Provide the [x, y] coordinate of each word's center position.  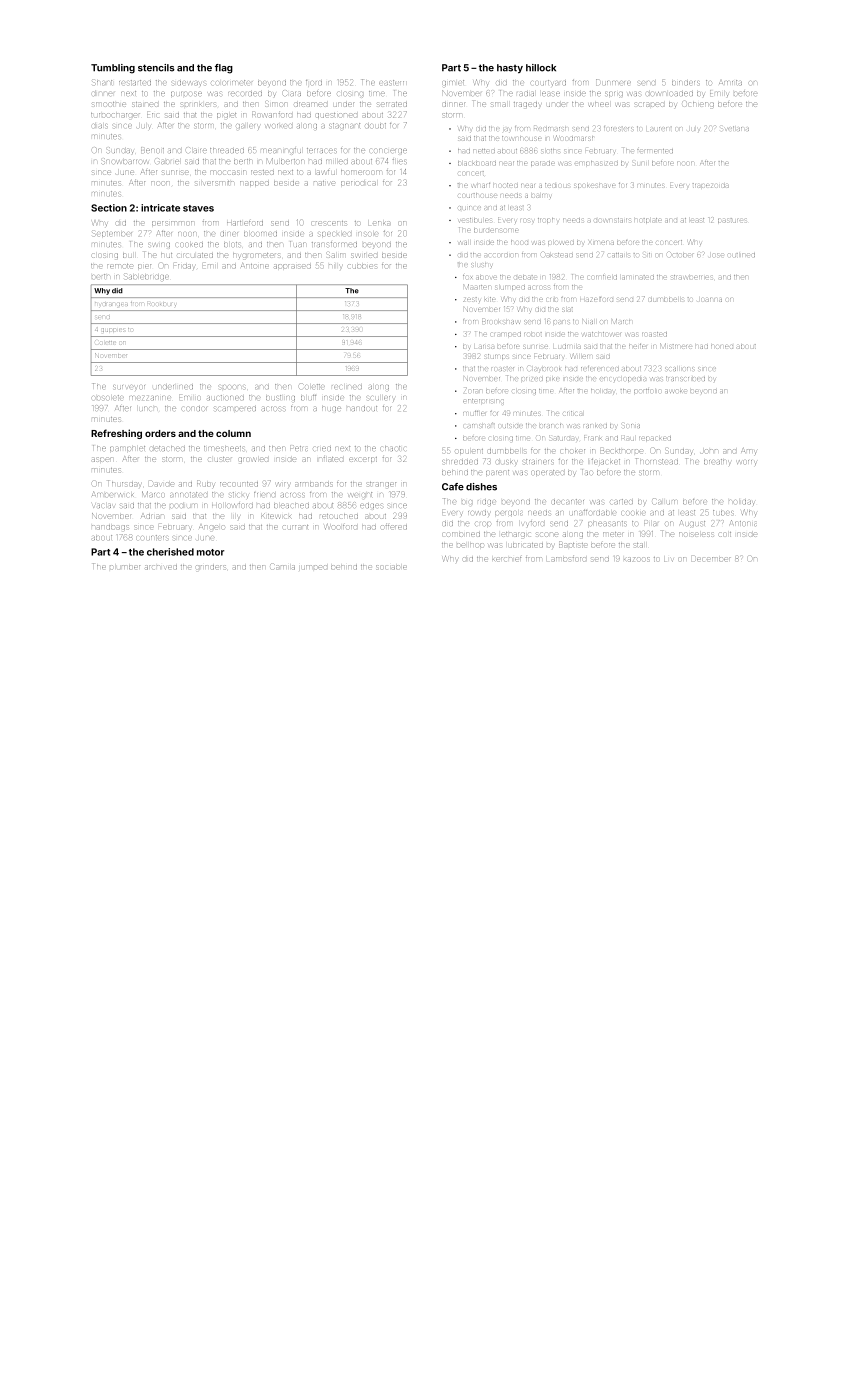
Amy [748, 451]
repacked [655, 438]
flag [224, 69]
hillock [541, 68]
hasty [510, 68]
